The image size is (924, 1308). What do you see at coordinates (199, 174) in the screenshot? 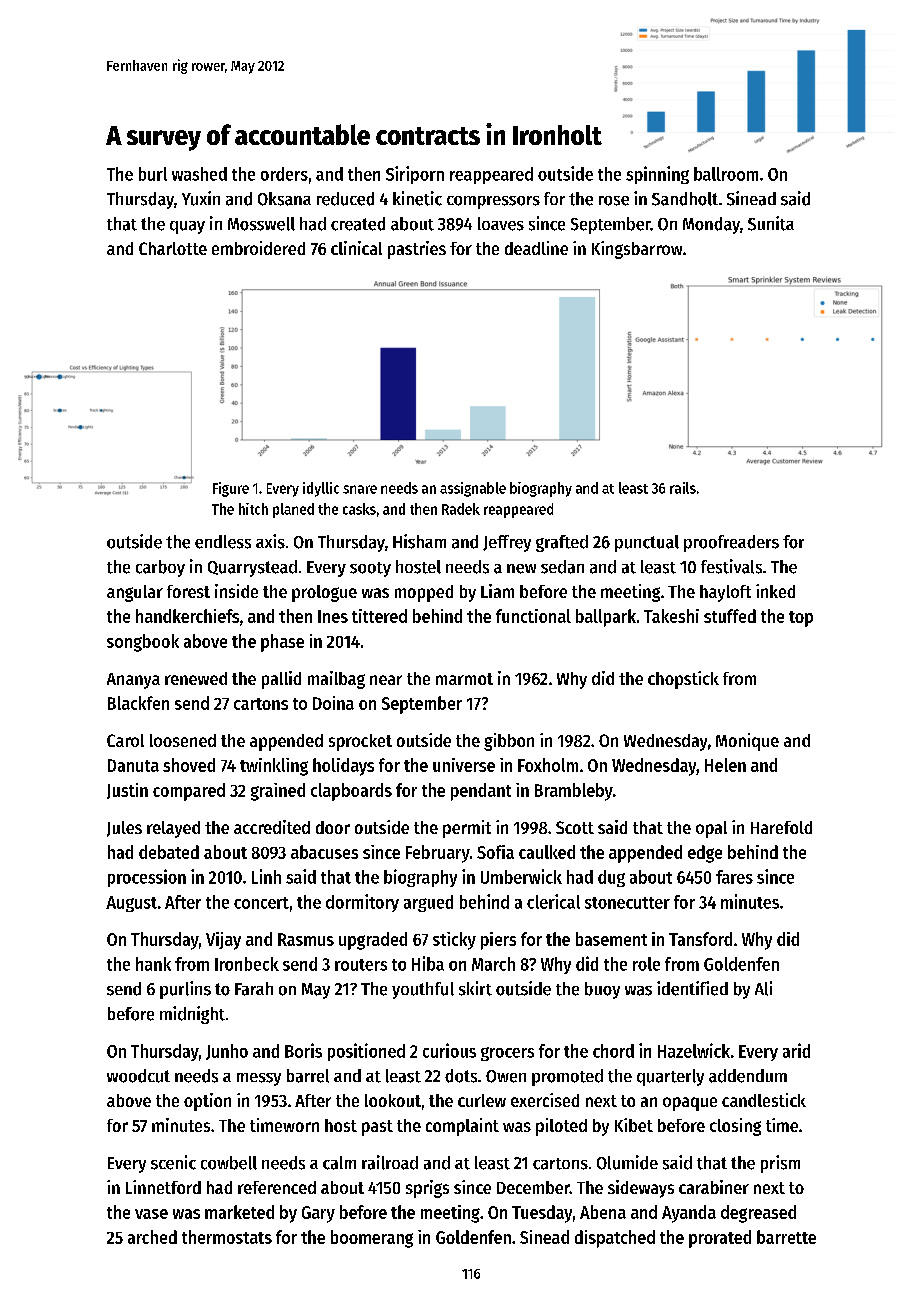
I see `washed` at bounding box center [199, 174].
